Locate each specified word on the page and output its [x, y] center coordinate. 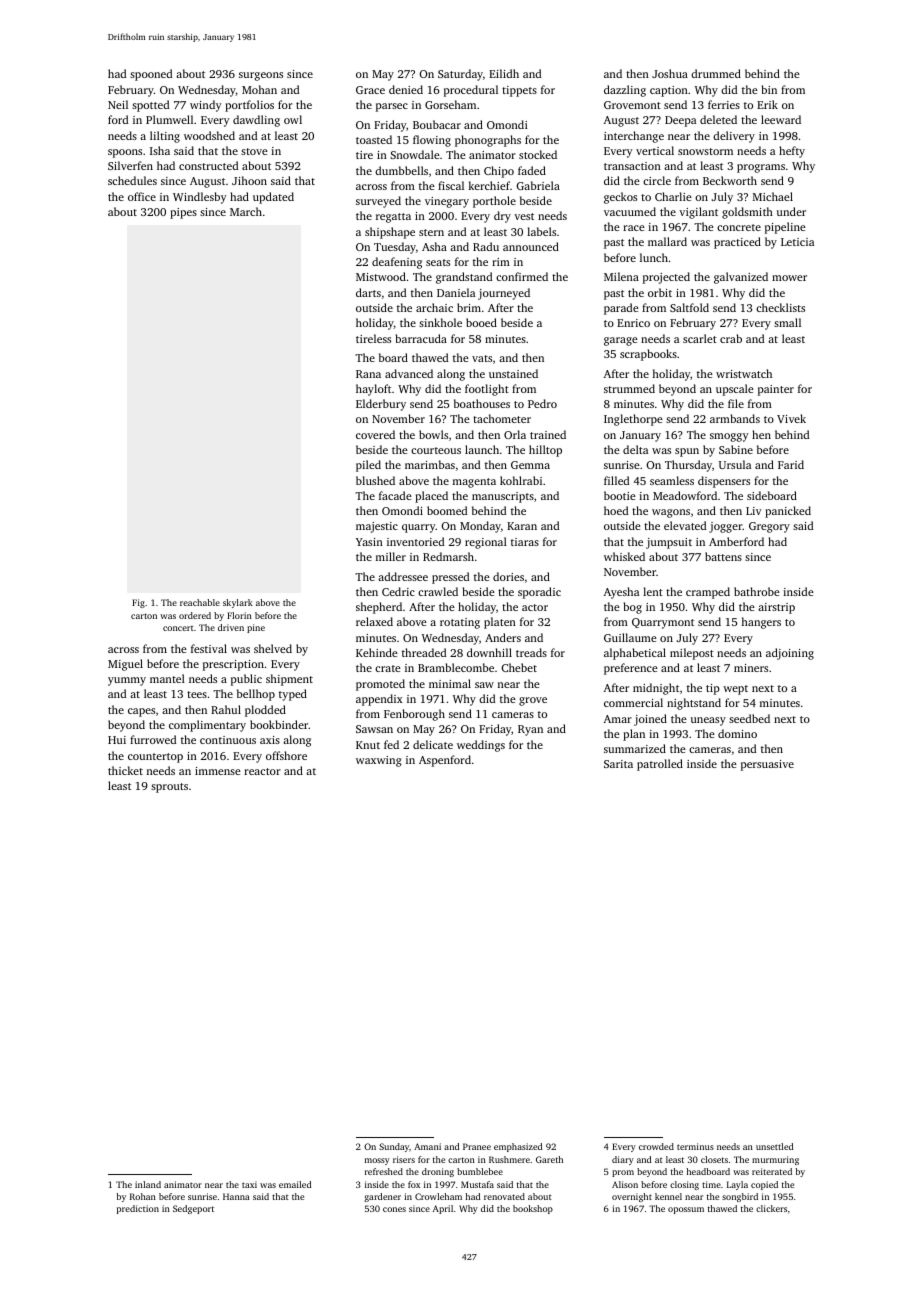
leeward [781, 119]
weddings [481, 746]
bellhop [256, 695]
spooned [151, 75]
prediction [138, 1209]
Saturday [460, 75]
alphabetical [635, 654]
